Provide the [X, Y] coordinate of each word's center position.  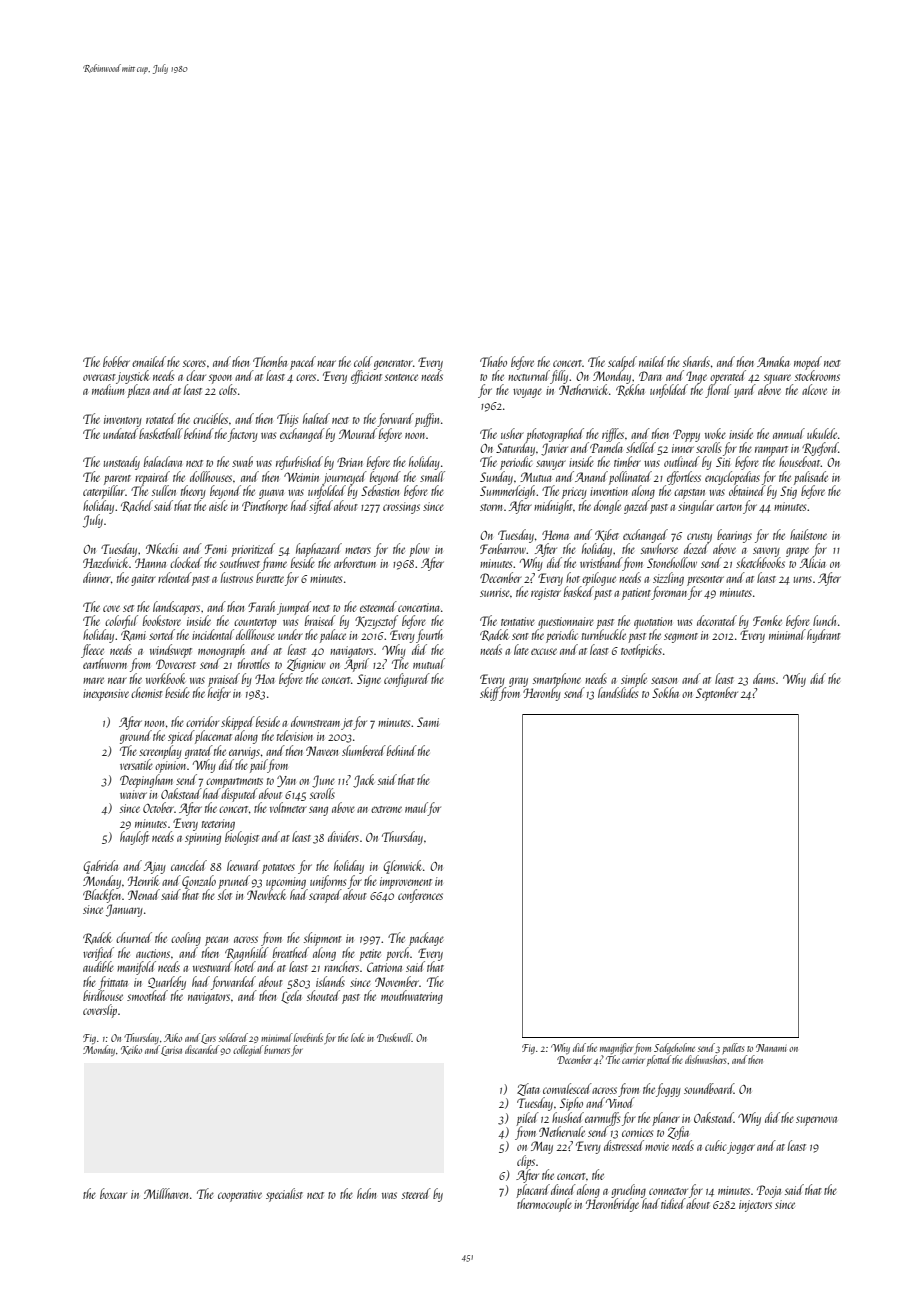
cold [363, 361]
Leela [291, 997]
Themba [270, 361]
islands [330, 981]
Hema [555, 535]
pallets [733, 1048]
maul [416, 809]
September [717, 694]
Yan [286, 781]
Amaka [773, 361]
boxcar [113, 1193]
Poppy [686, 435]
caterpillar [104, 492]
